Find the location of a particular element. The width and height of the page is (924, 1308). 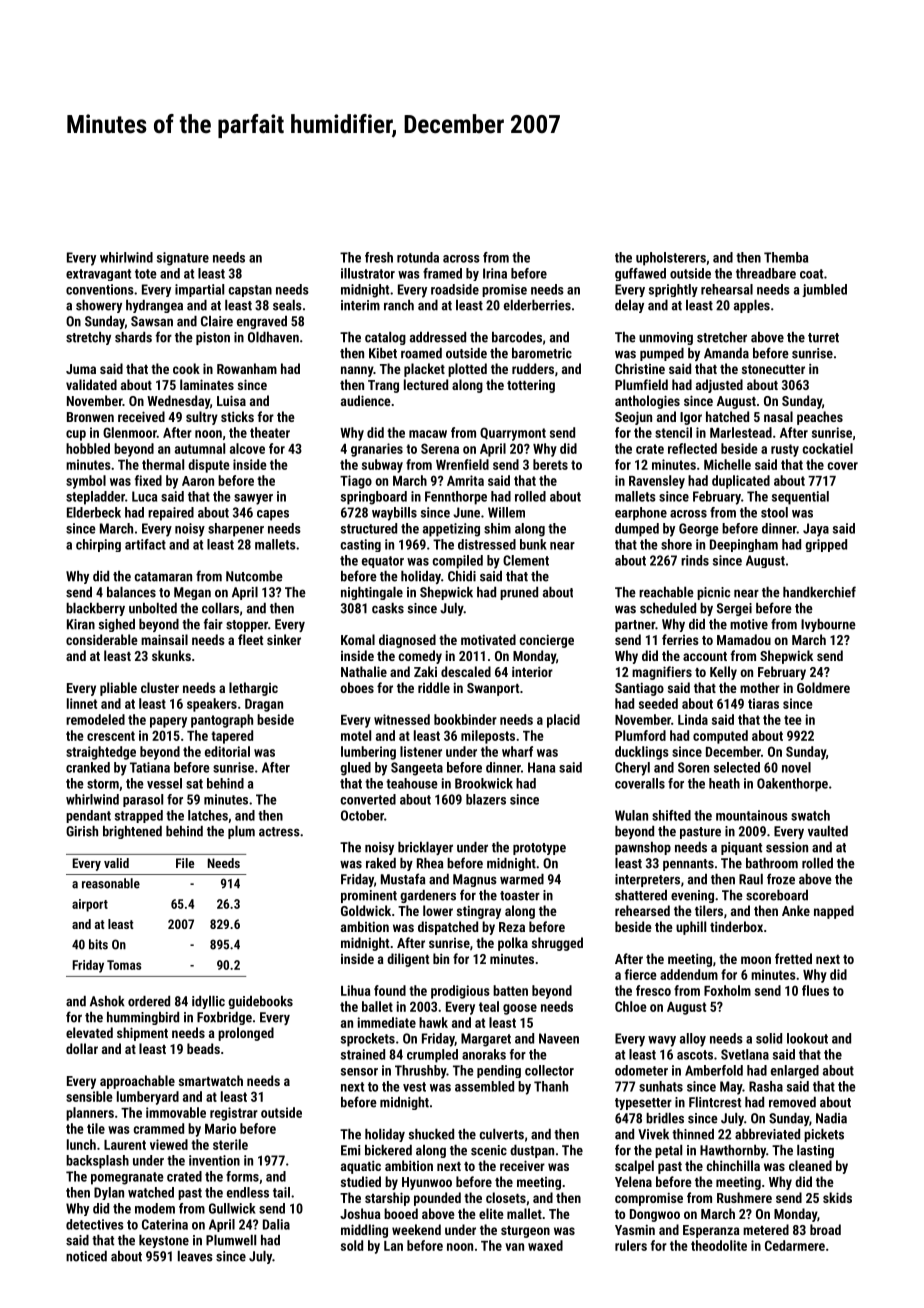

signature is located at coordinates (183, 259).
